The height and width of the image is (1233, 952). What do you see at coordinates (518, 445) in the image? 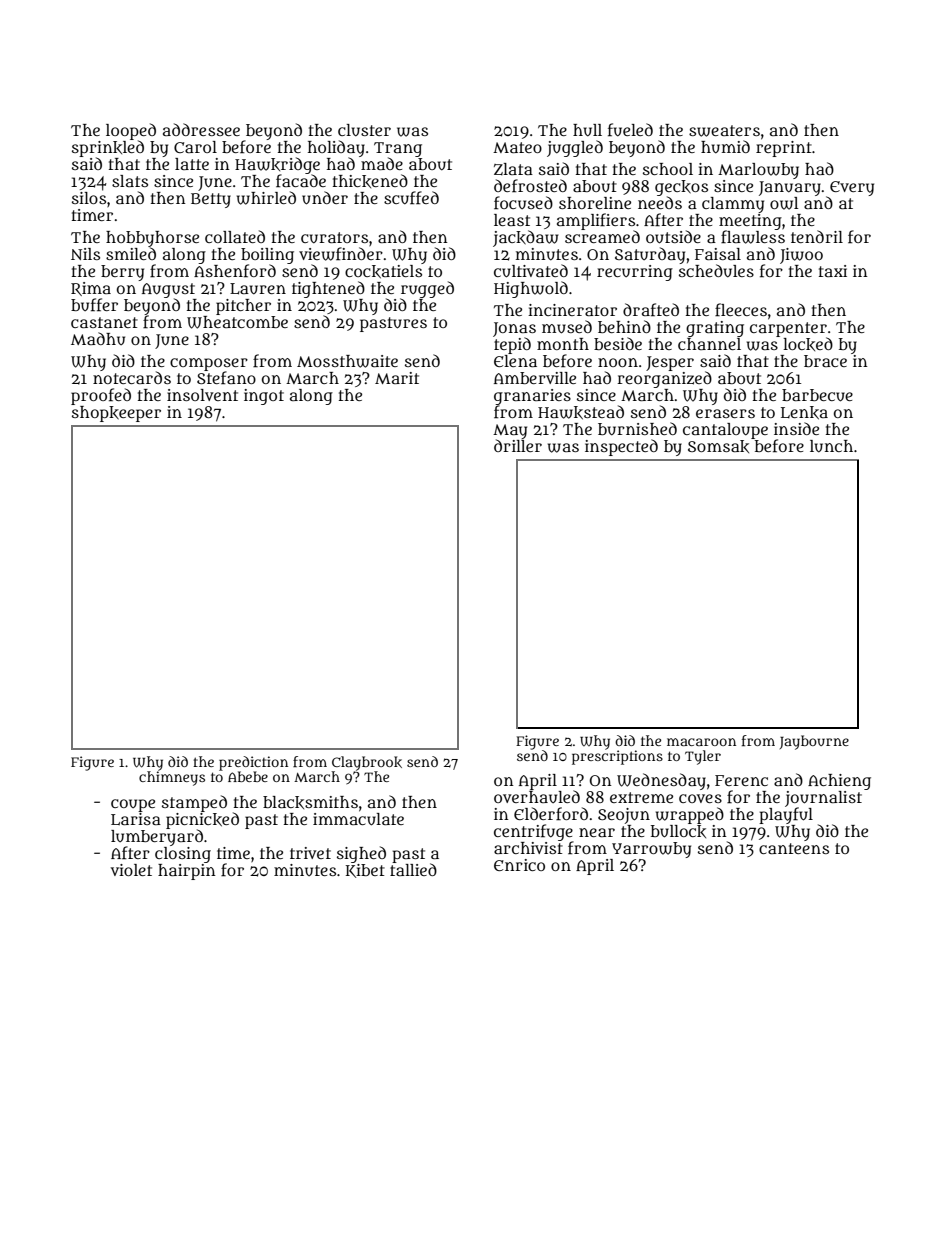
I see `driller` at bounding box center [518, 445].
